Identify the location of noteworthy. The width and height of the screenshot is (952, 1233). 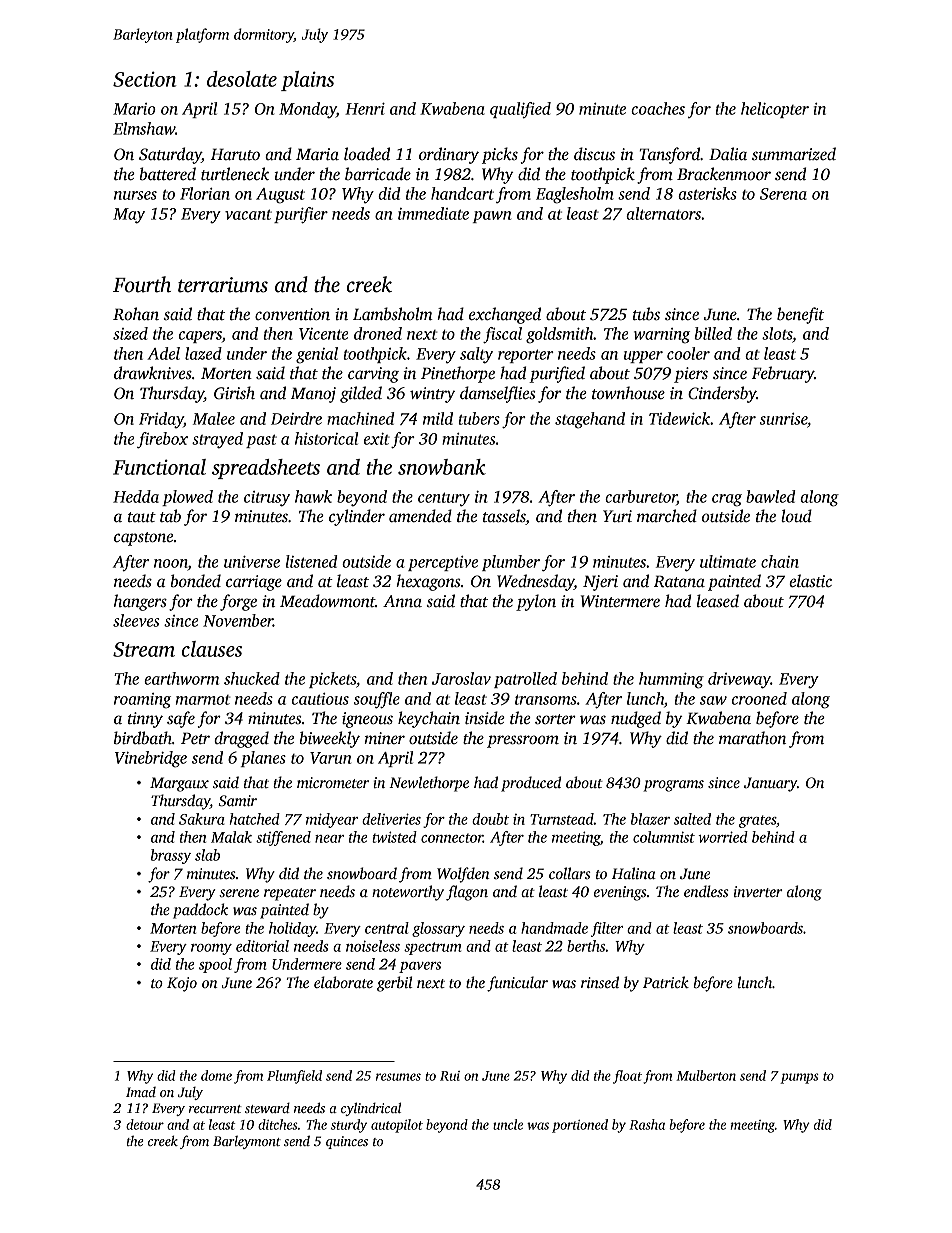
(408, 893).
